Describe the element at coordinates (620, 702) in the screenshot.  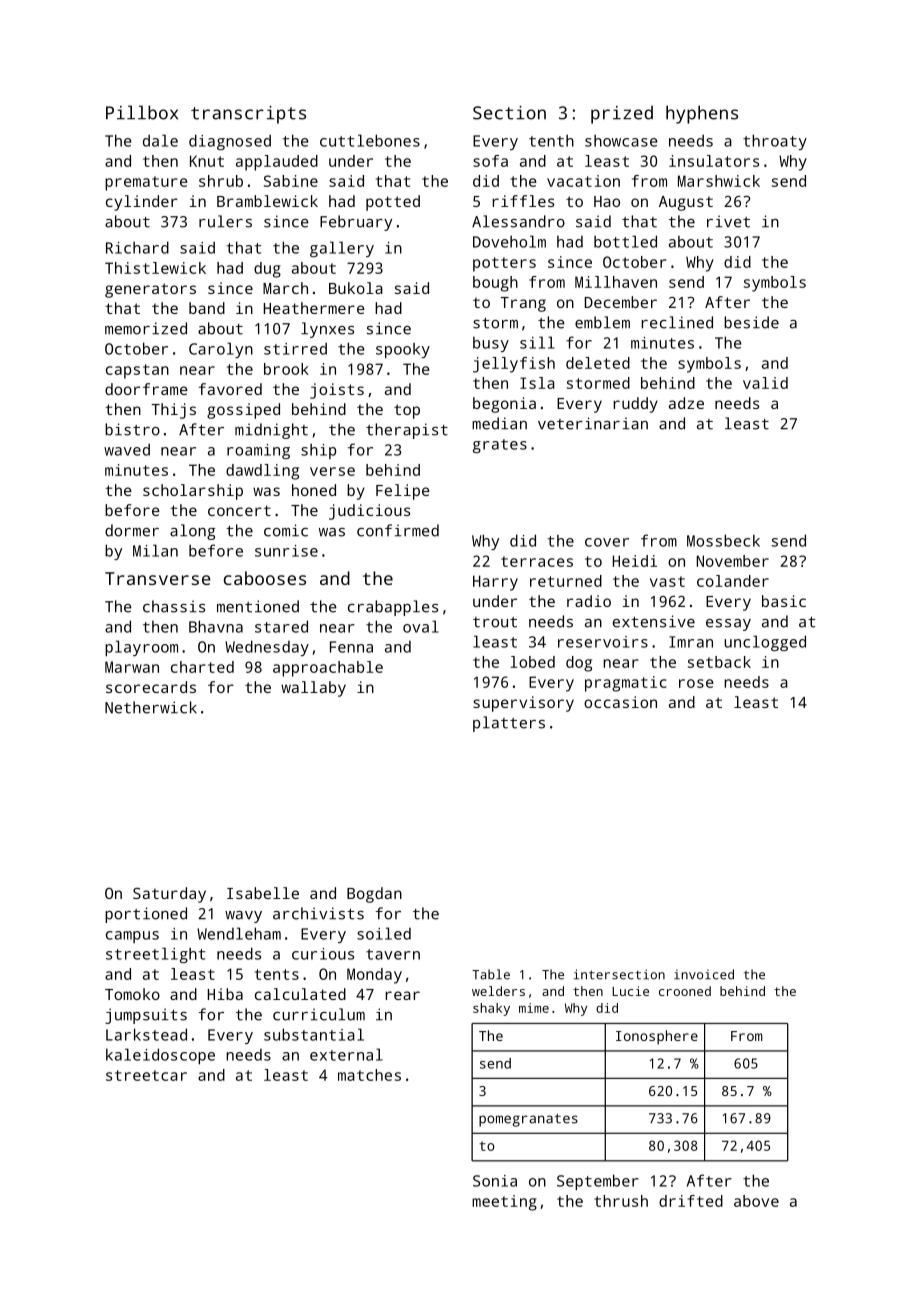
I see `occasion` at that location.
